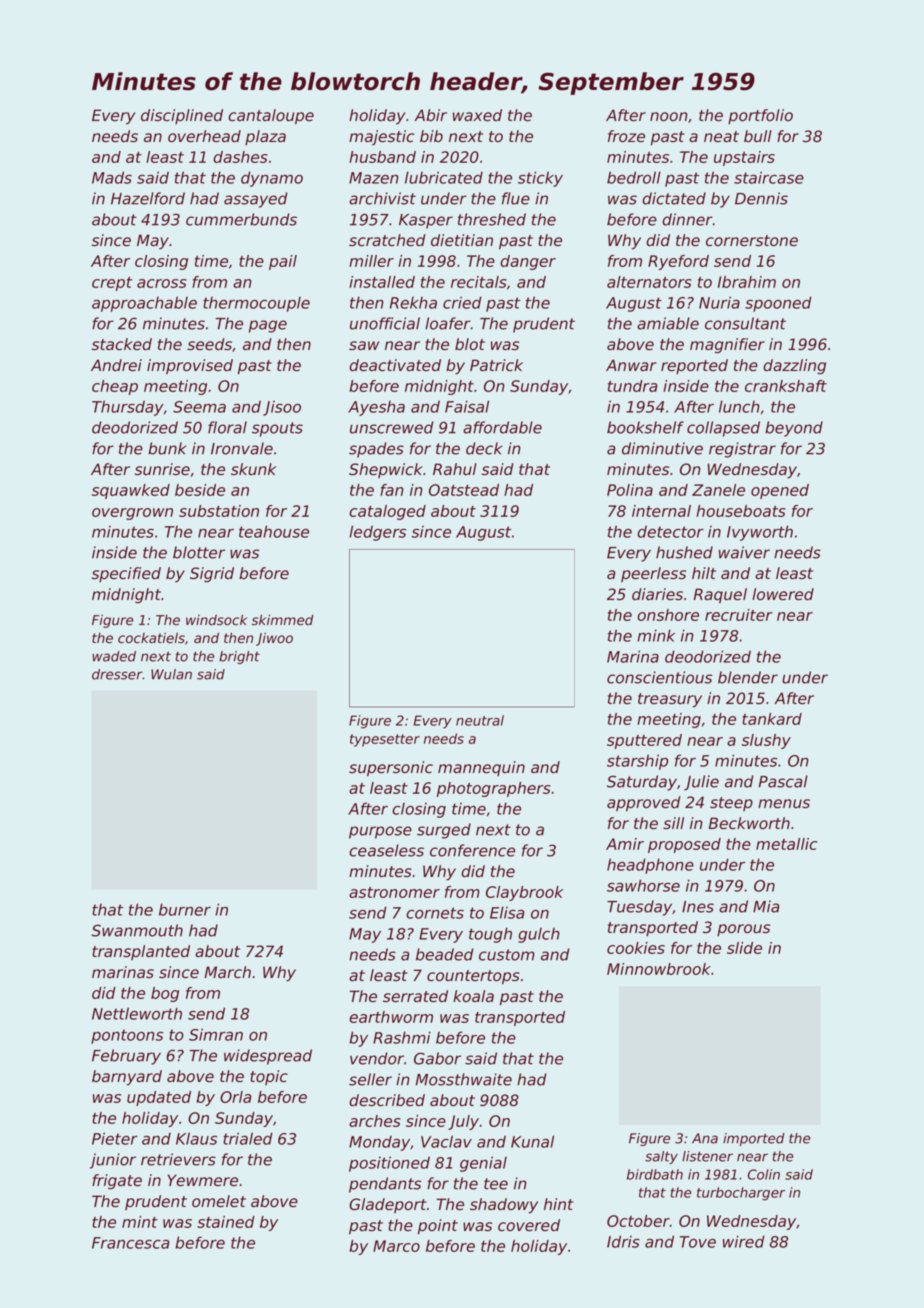 The height and width of the page is (1308, 924). Describe the element at coordinates (430, 115) in the page. I see `Abir` at that location.
